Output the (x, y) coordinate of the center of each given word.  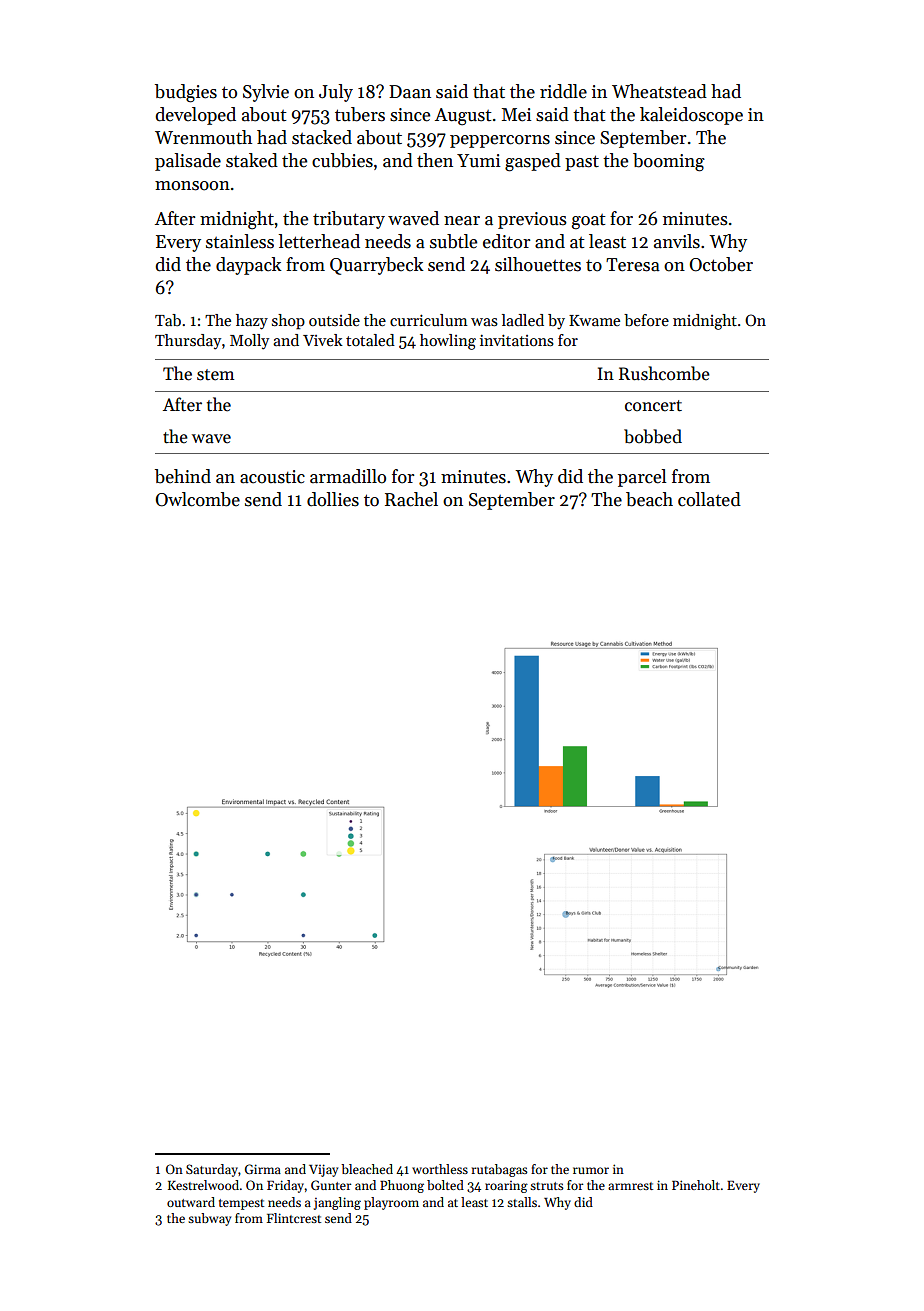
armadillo (348, 476)
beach (649, 499)
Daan (410, 92)
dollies (333, 499)
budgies (186, 93)
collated (709, 499)
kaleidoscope (691, 116)
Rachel (411, 499)
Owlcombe (198, 499)
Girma (263, 1169)
